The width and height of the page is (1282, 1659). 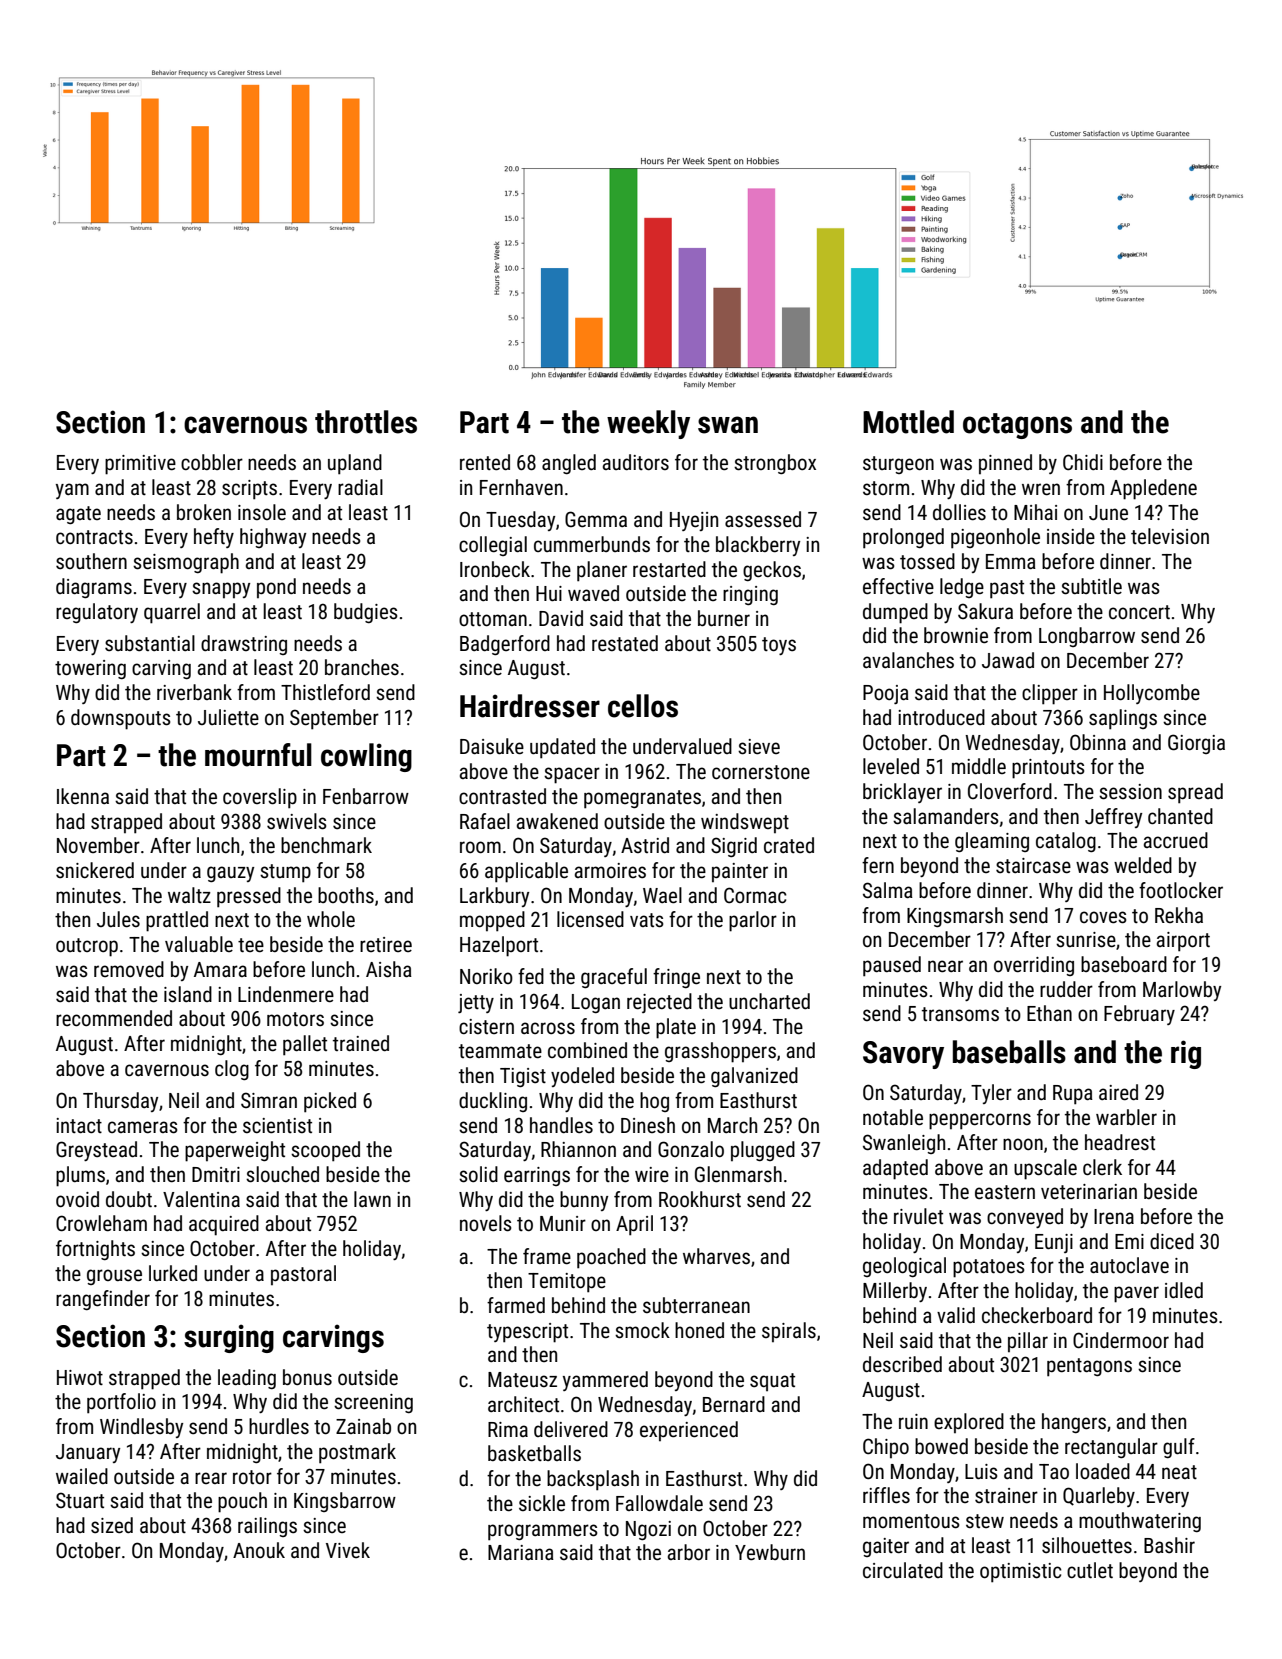 What do you see at coordinates (172, 613) in the page?
I see `quarrel` at bounding box center [172, 613].
